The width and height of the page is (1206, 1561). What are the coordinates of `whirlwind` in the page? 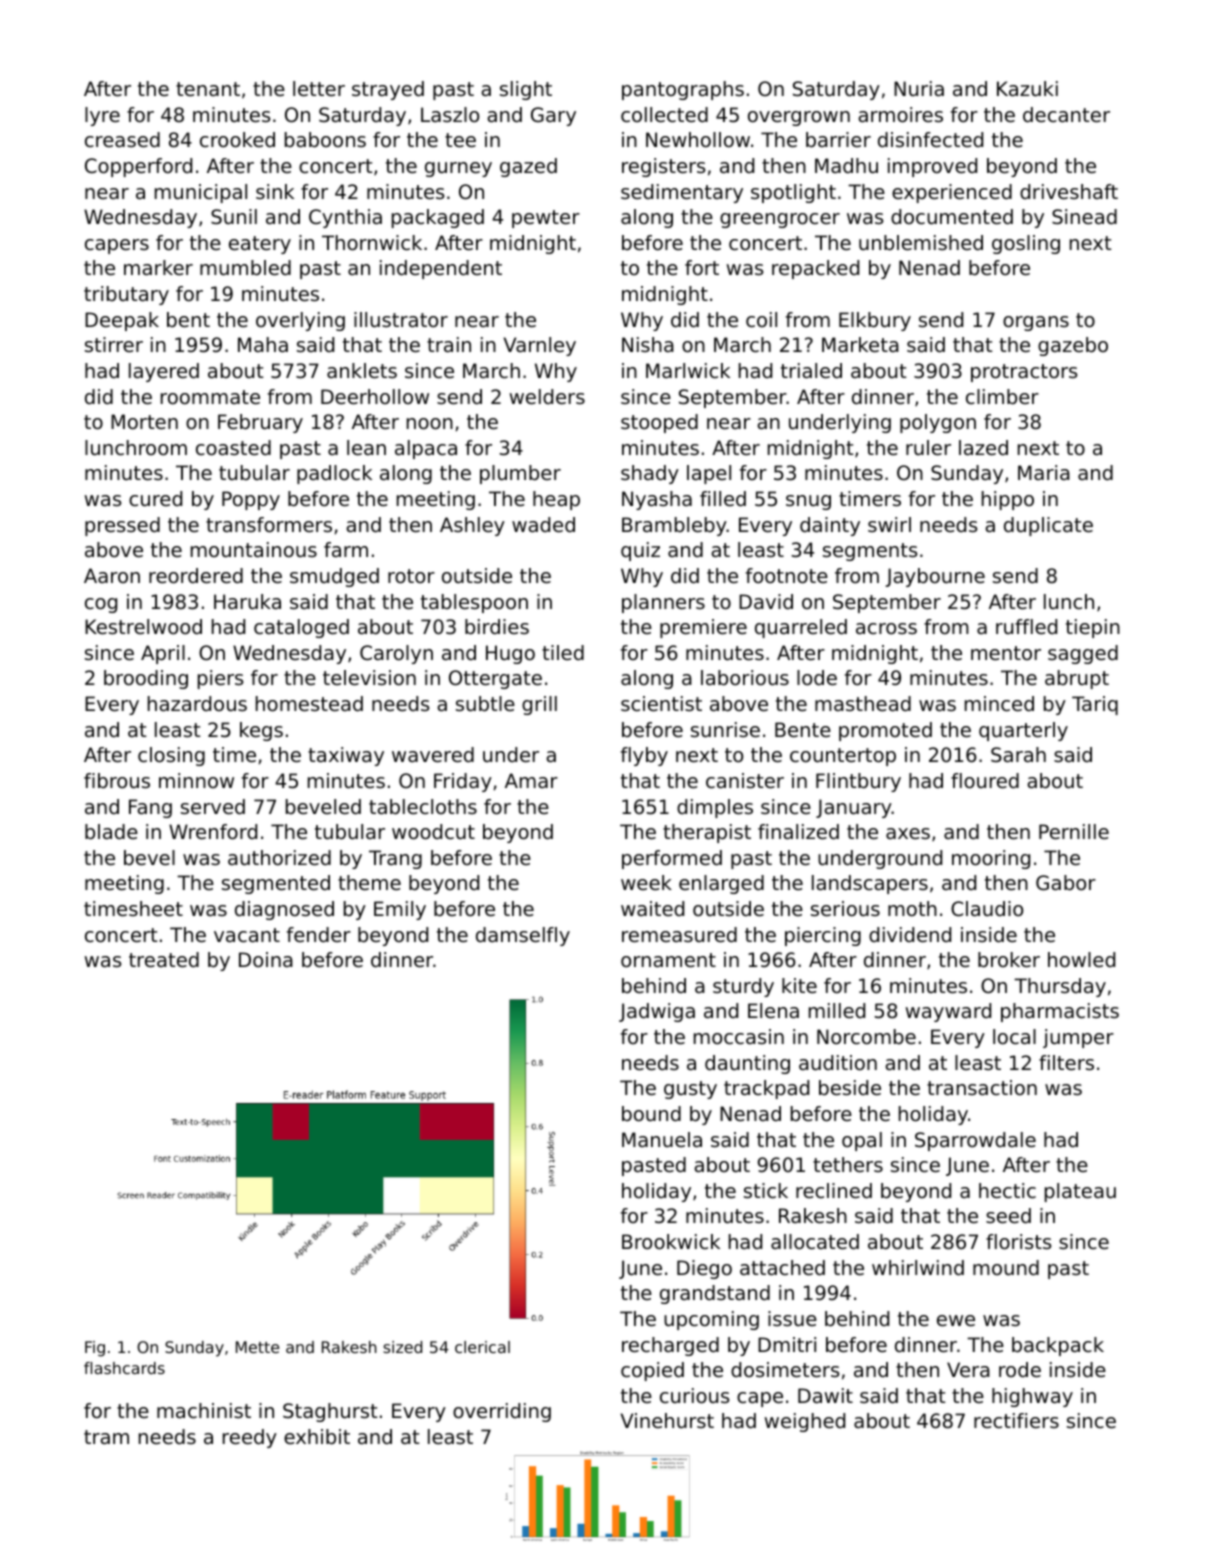 It's located at (918, 1268).
